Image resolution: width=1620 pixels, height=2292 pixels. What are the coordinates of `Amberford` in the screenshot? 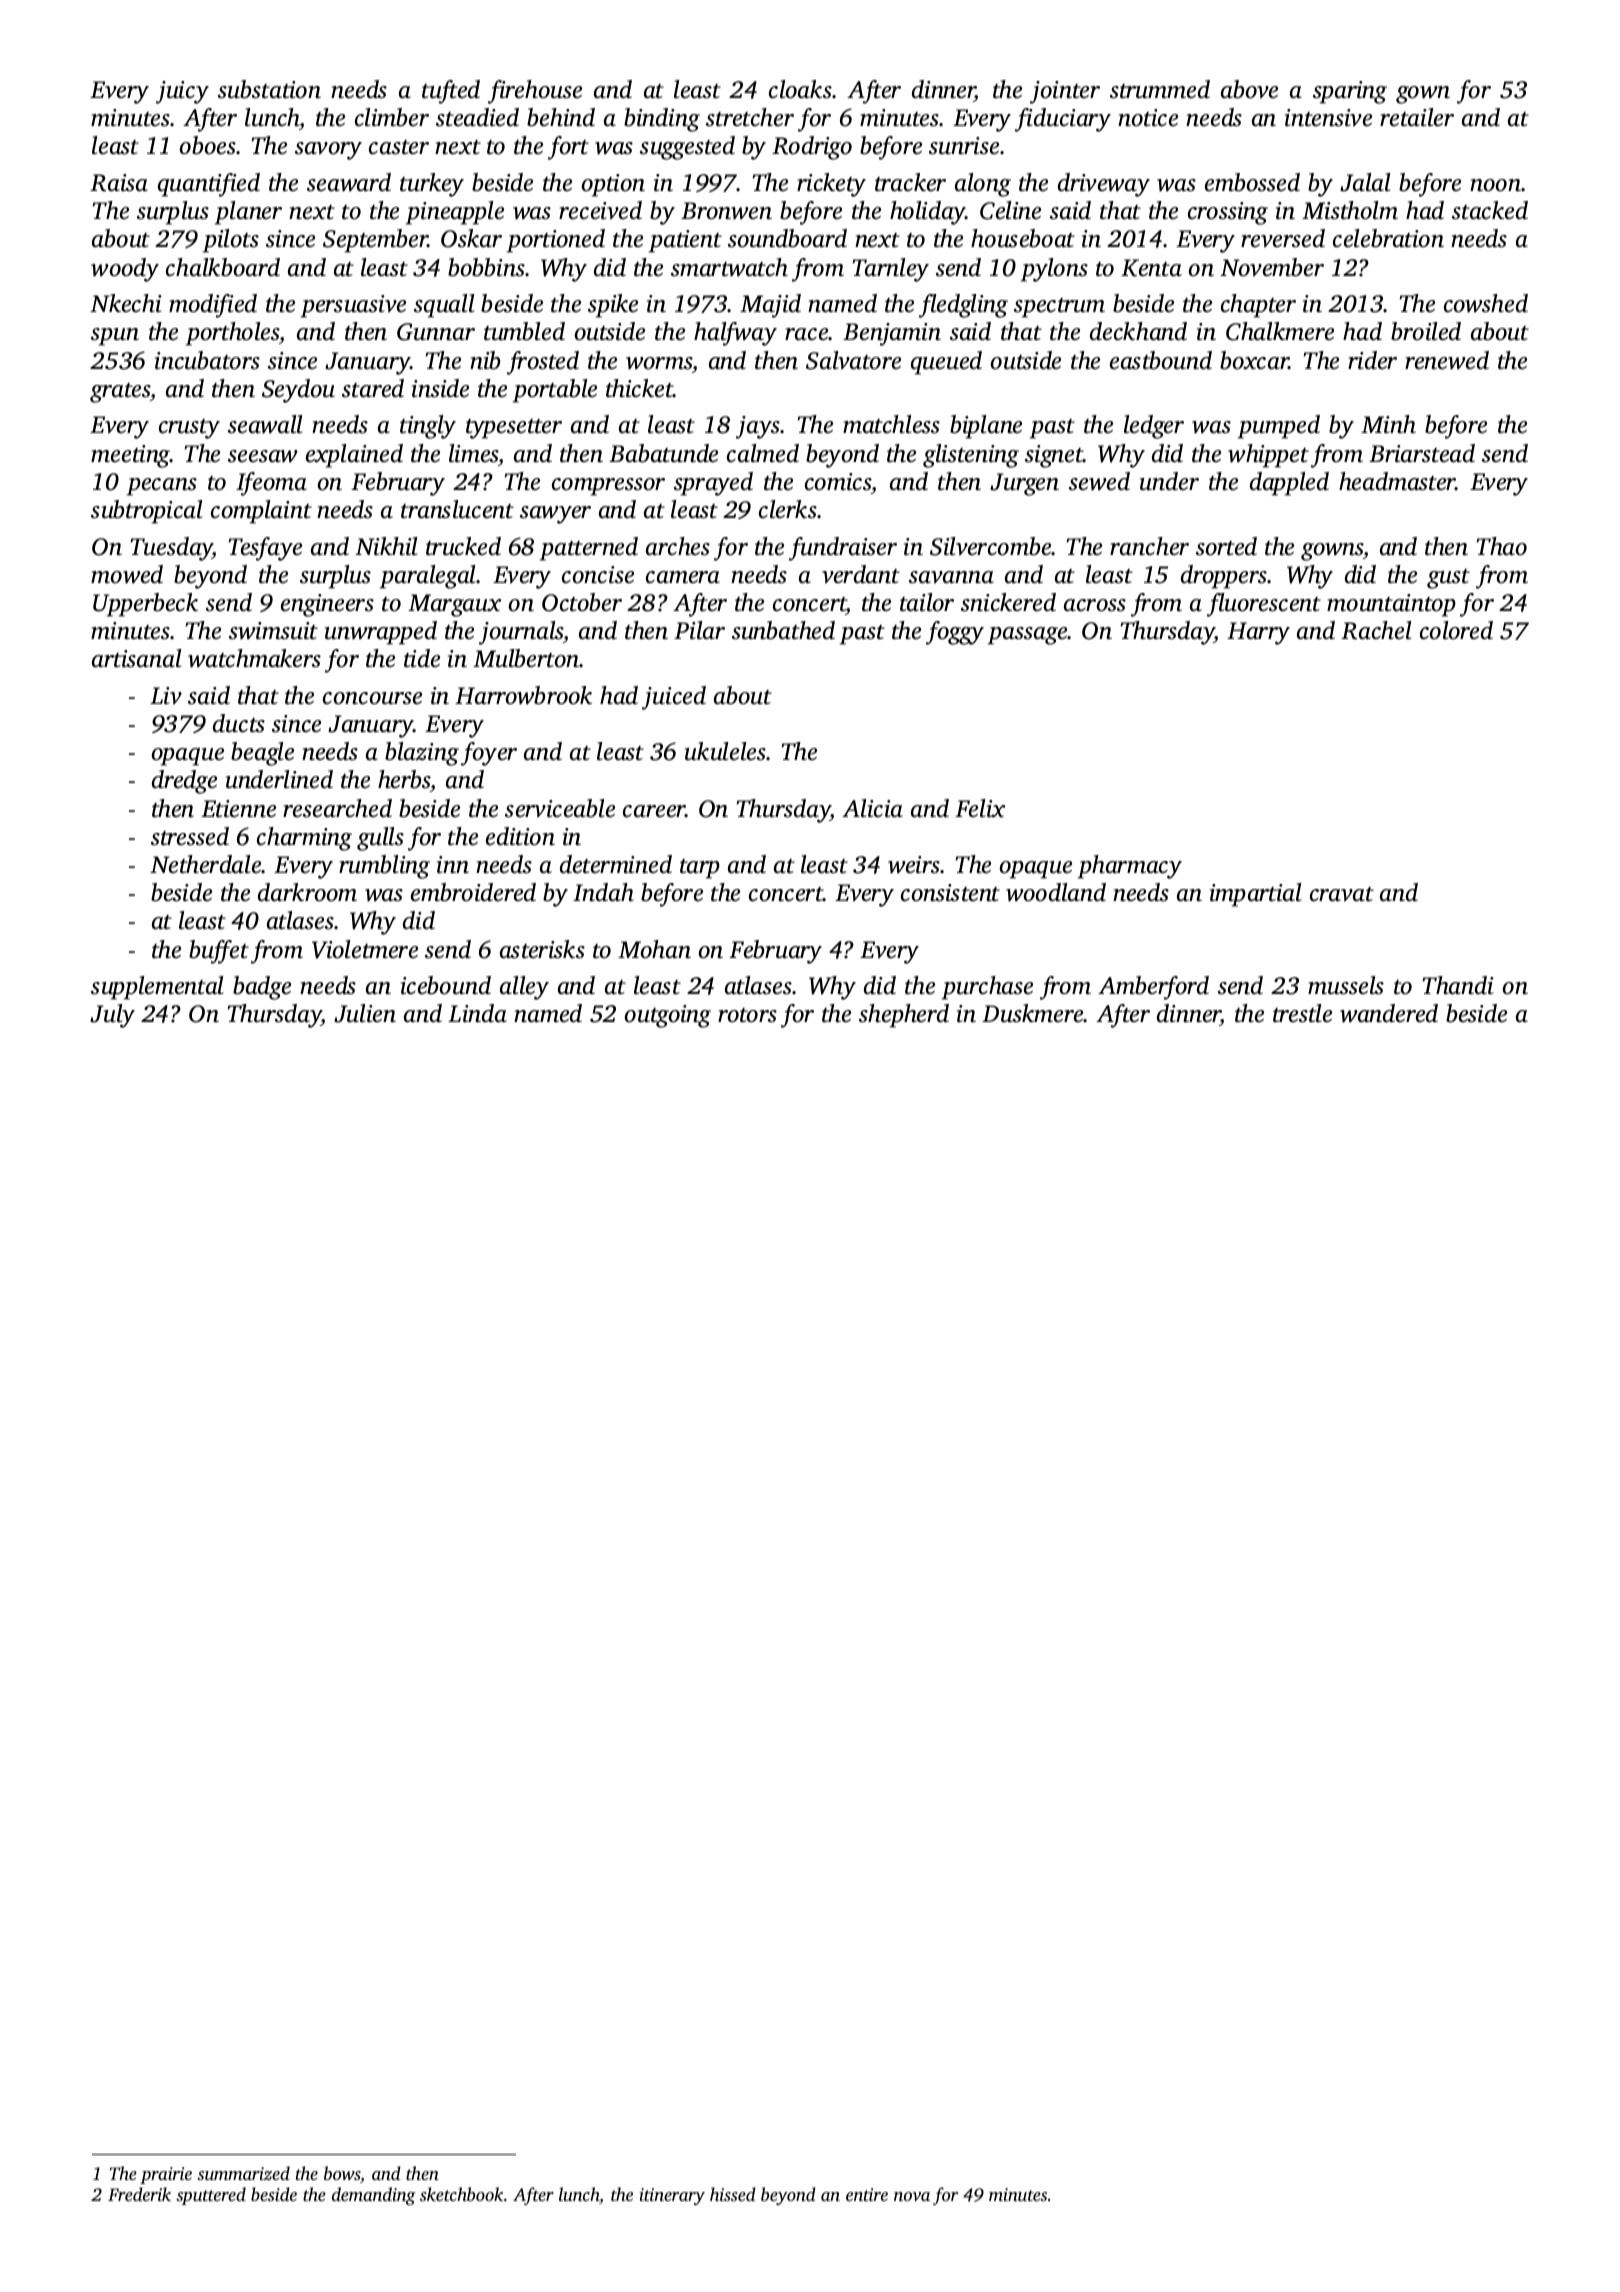 It's located at (1153, 988).
